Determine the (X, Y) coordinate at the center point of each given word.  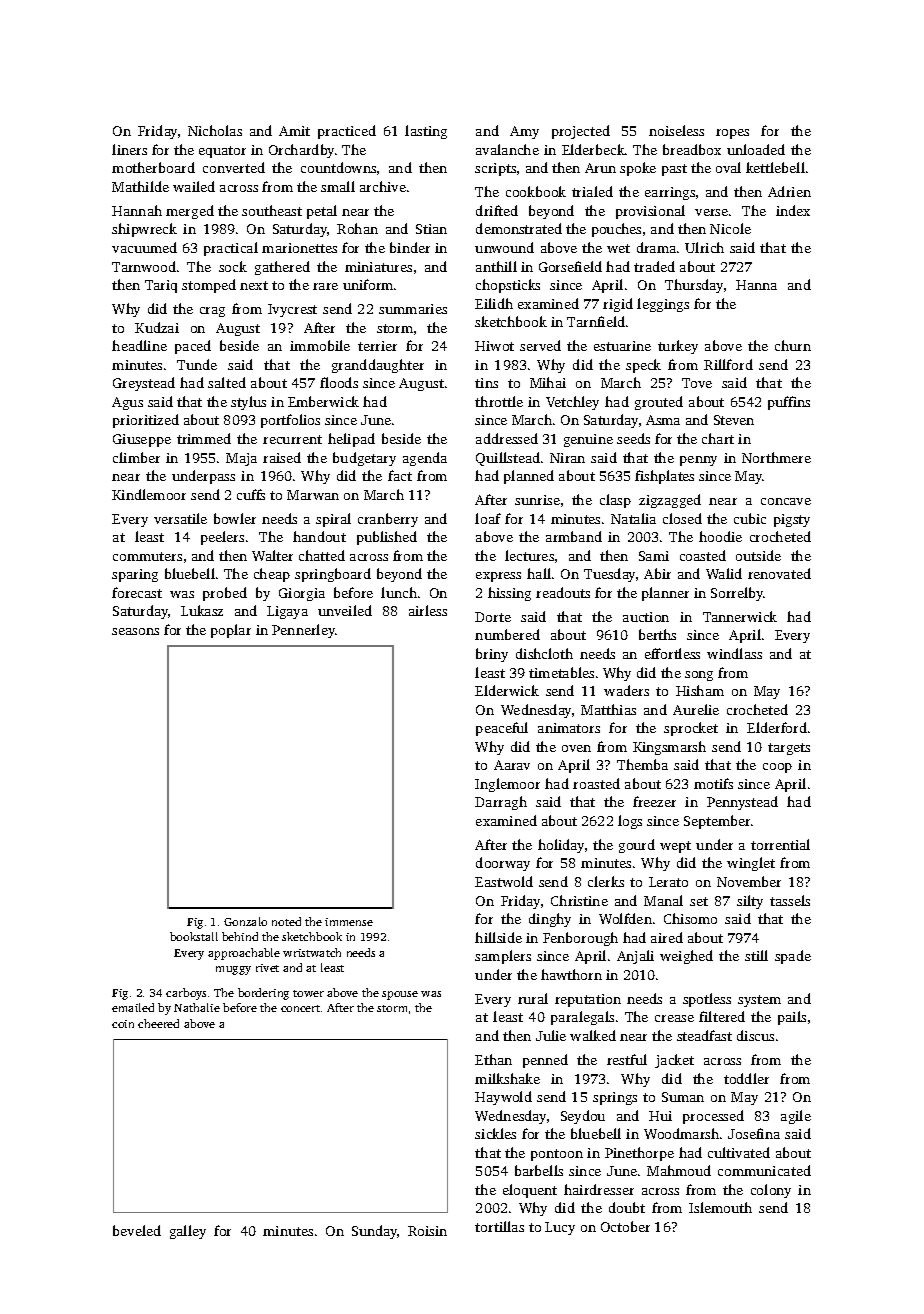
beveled (137, 1230)
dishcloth (544, 653)
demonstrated (519, 228)
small (338, 186)
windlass (734, 653)
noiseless (676, 130)
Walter (272, 555)
